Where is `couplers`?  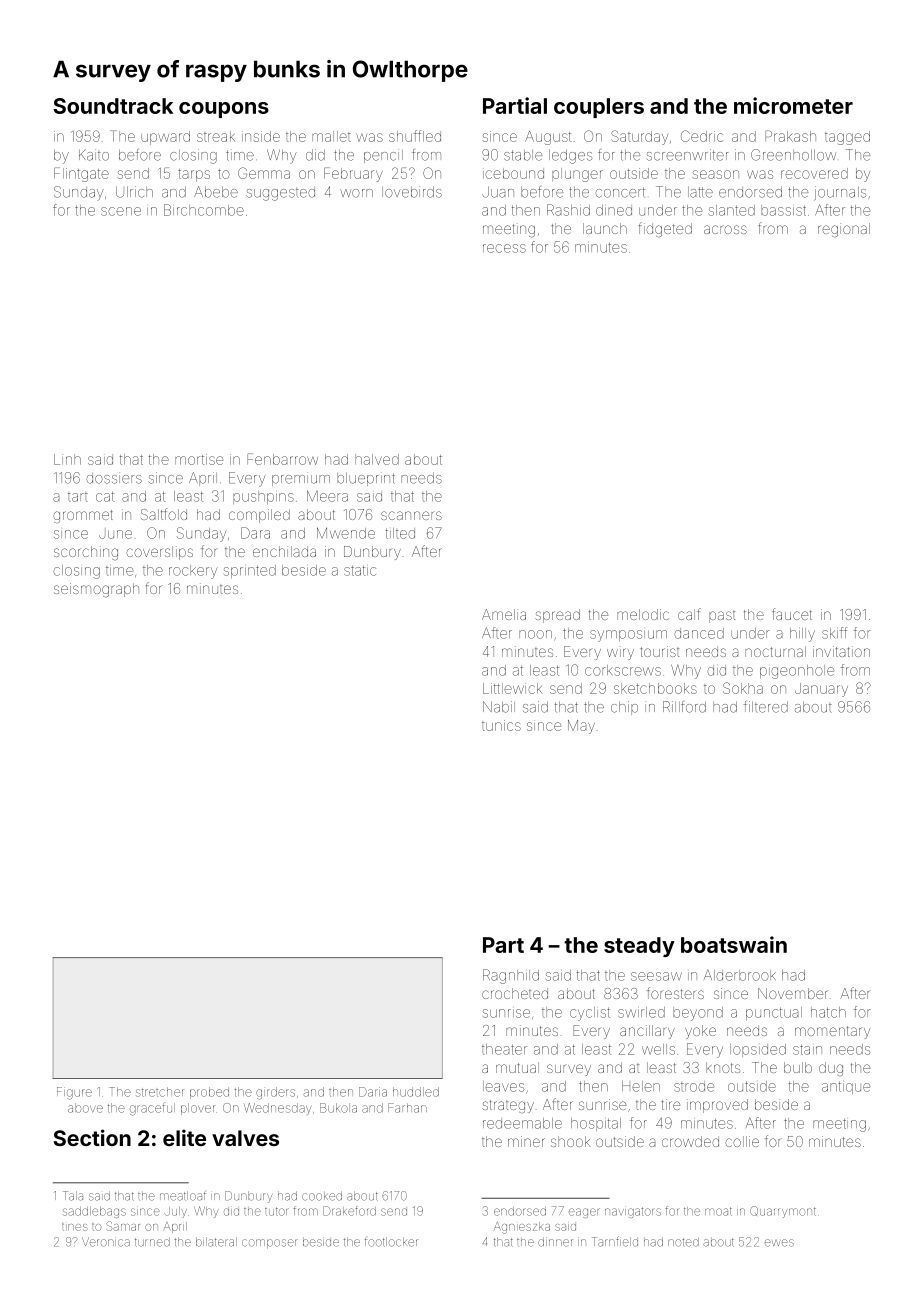 couplers is located at coordinates (599, 108).
